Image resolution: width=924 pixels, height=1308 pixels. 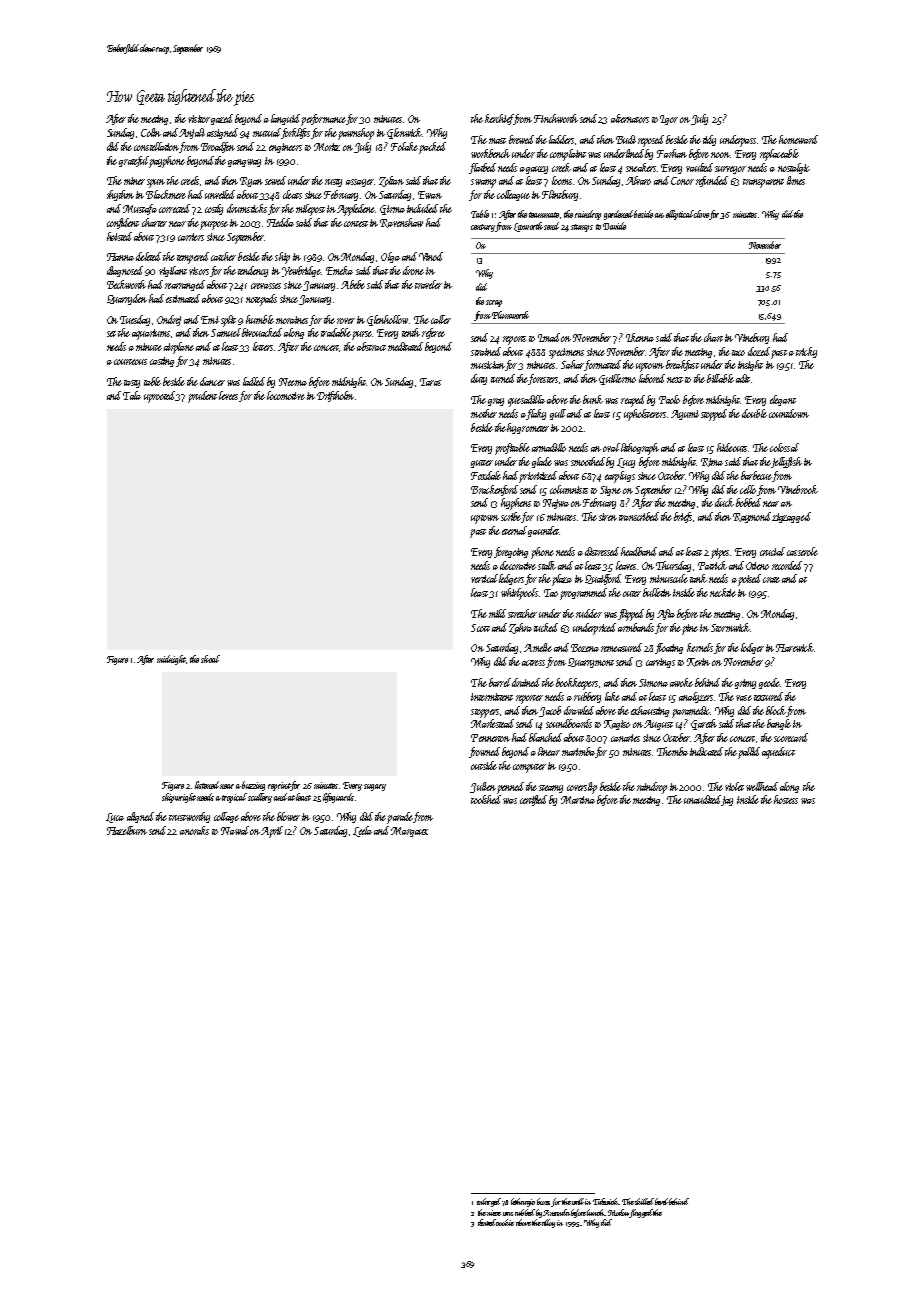 I want to click on shoal, so click(x=210, y=659).
